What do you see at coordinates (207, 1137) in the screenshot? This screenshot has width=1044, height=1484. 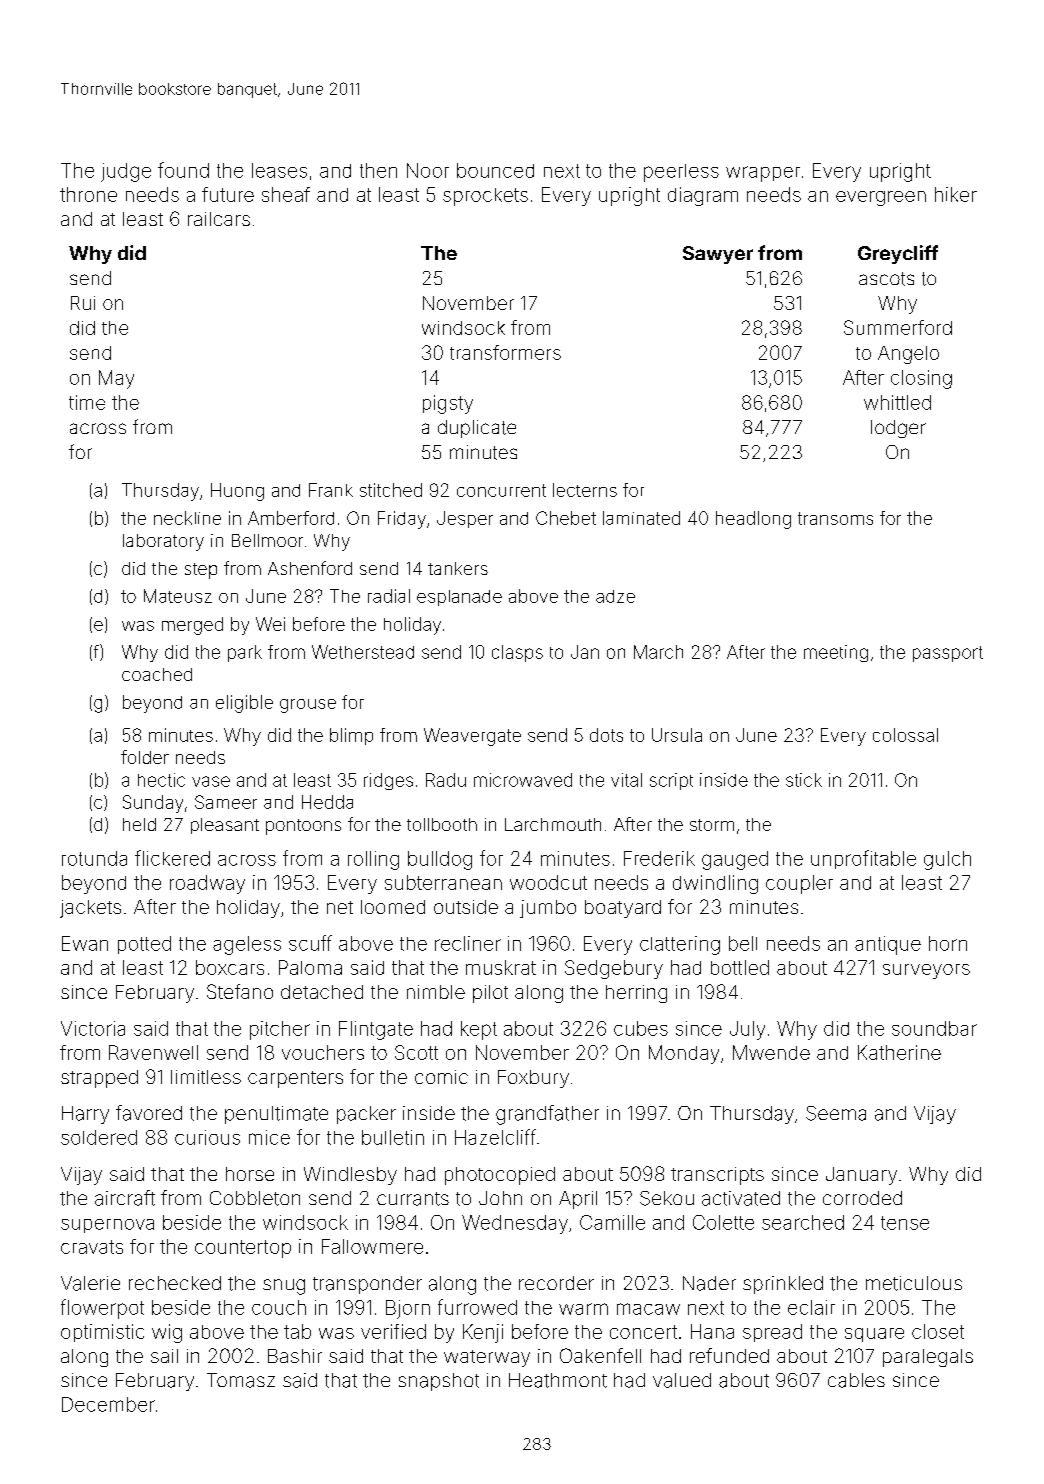 I see `curious` at bounding box center [207, 1137].
